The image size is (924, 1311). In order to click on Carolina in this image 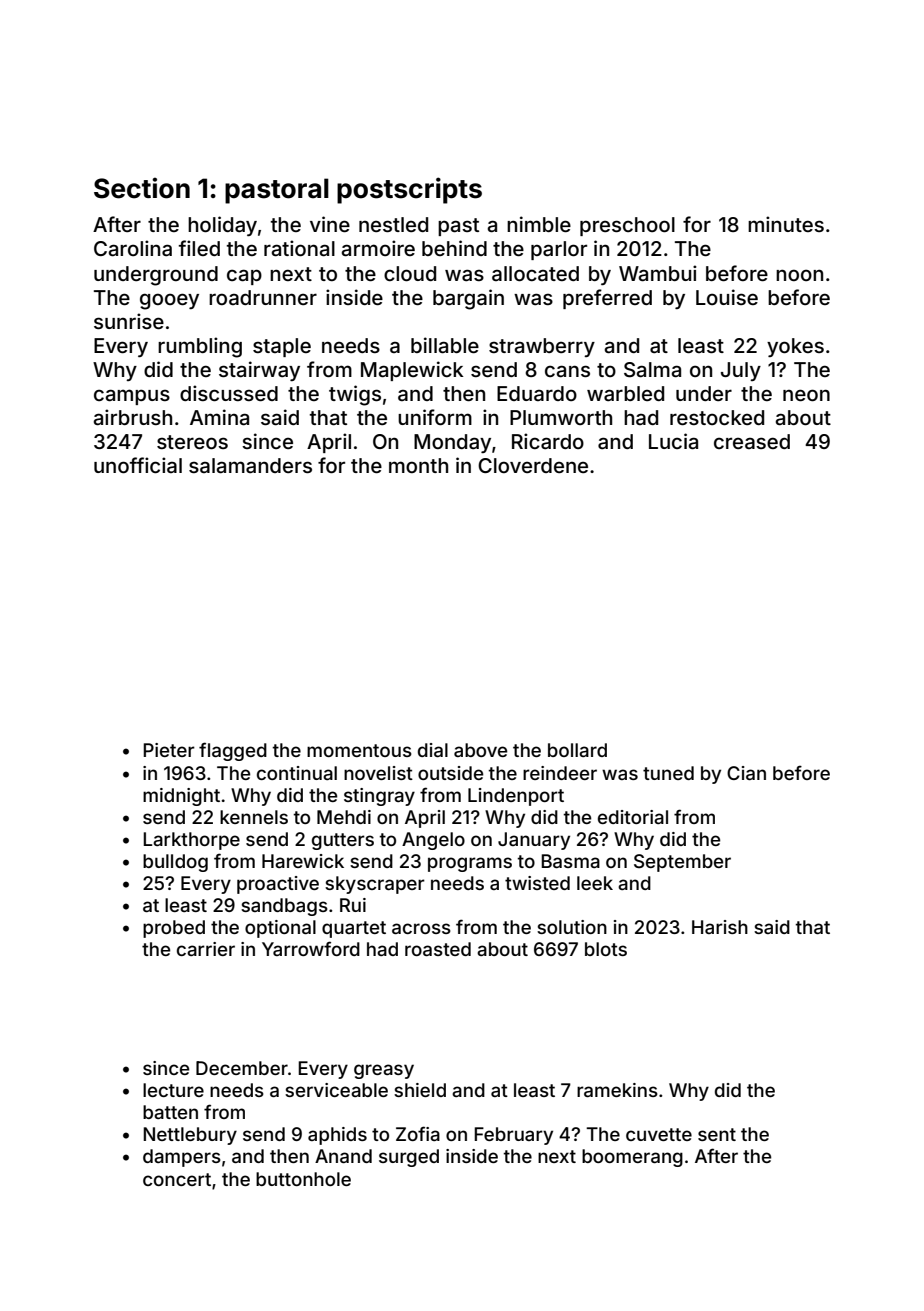, I will do `click(133, 248)`.
